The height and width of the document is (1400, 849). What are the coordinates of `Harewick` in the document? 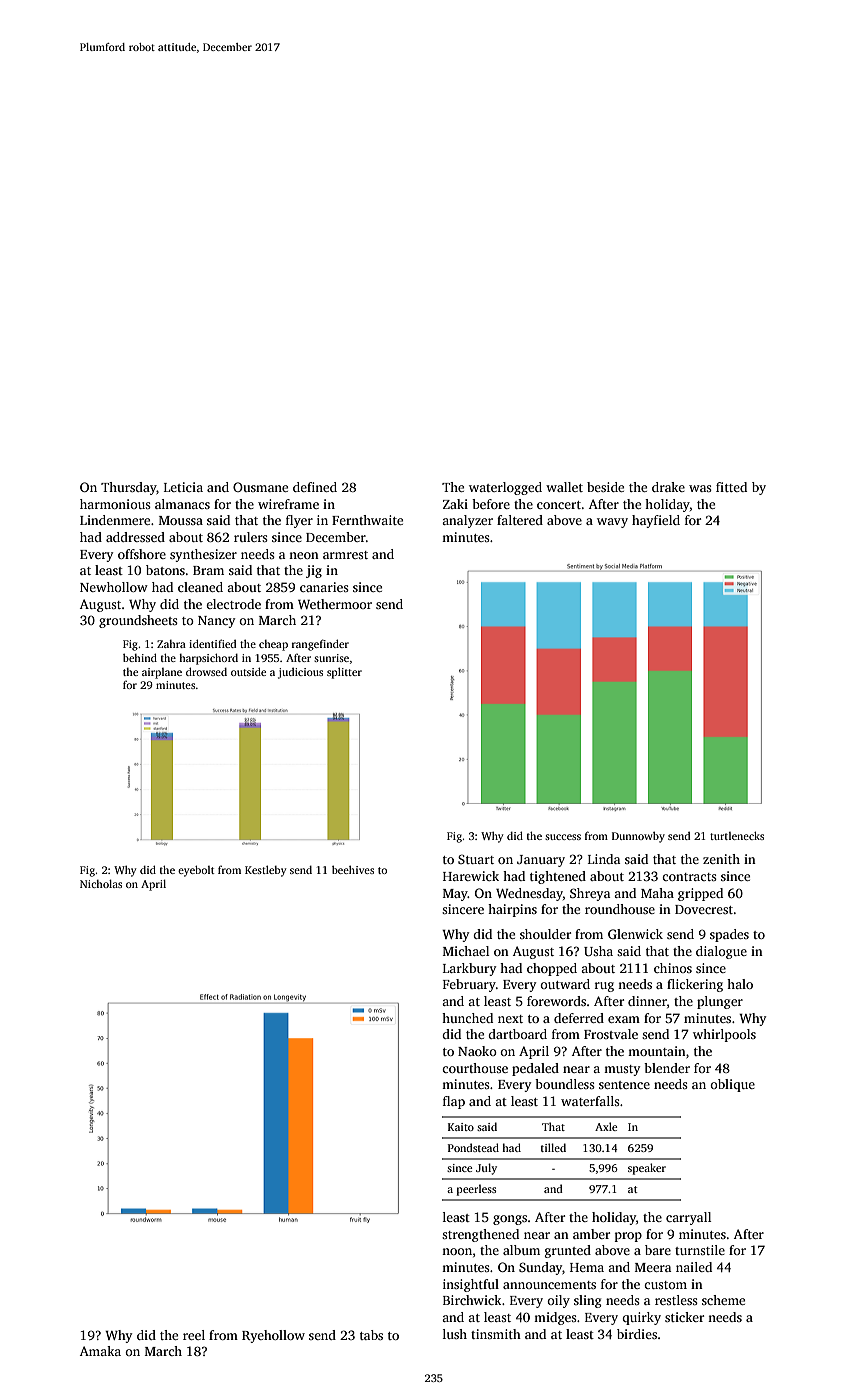 It's located at (471, 876).
